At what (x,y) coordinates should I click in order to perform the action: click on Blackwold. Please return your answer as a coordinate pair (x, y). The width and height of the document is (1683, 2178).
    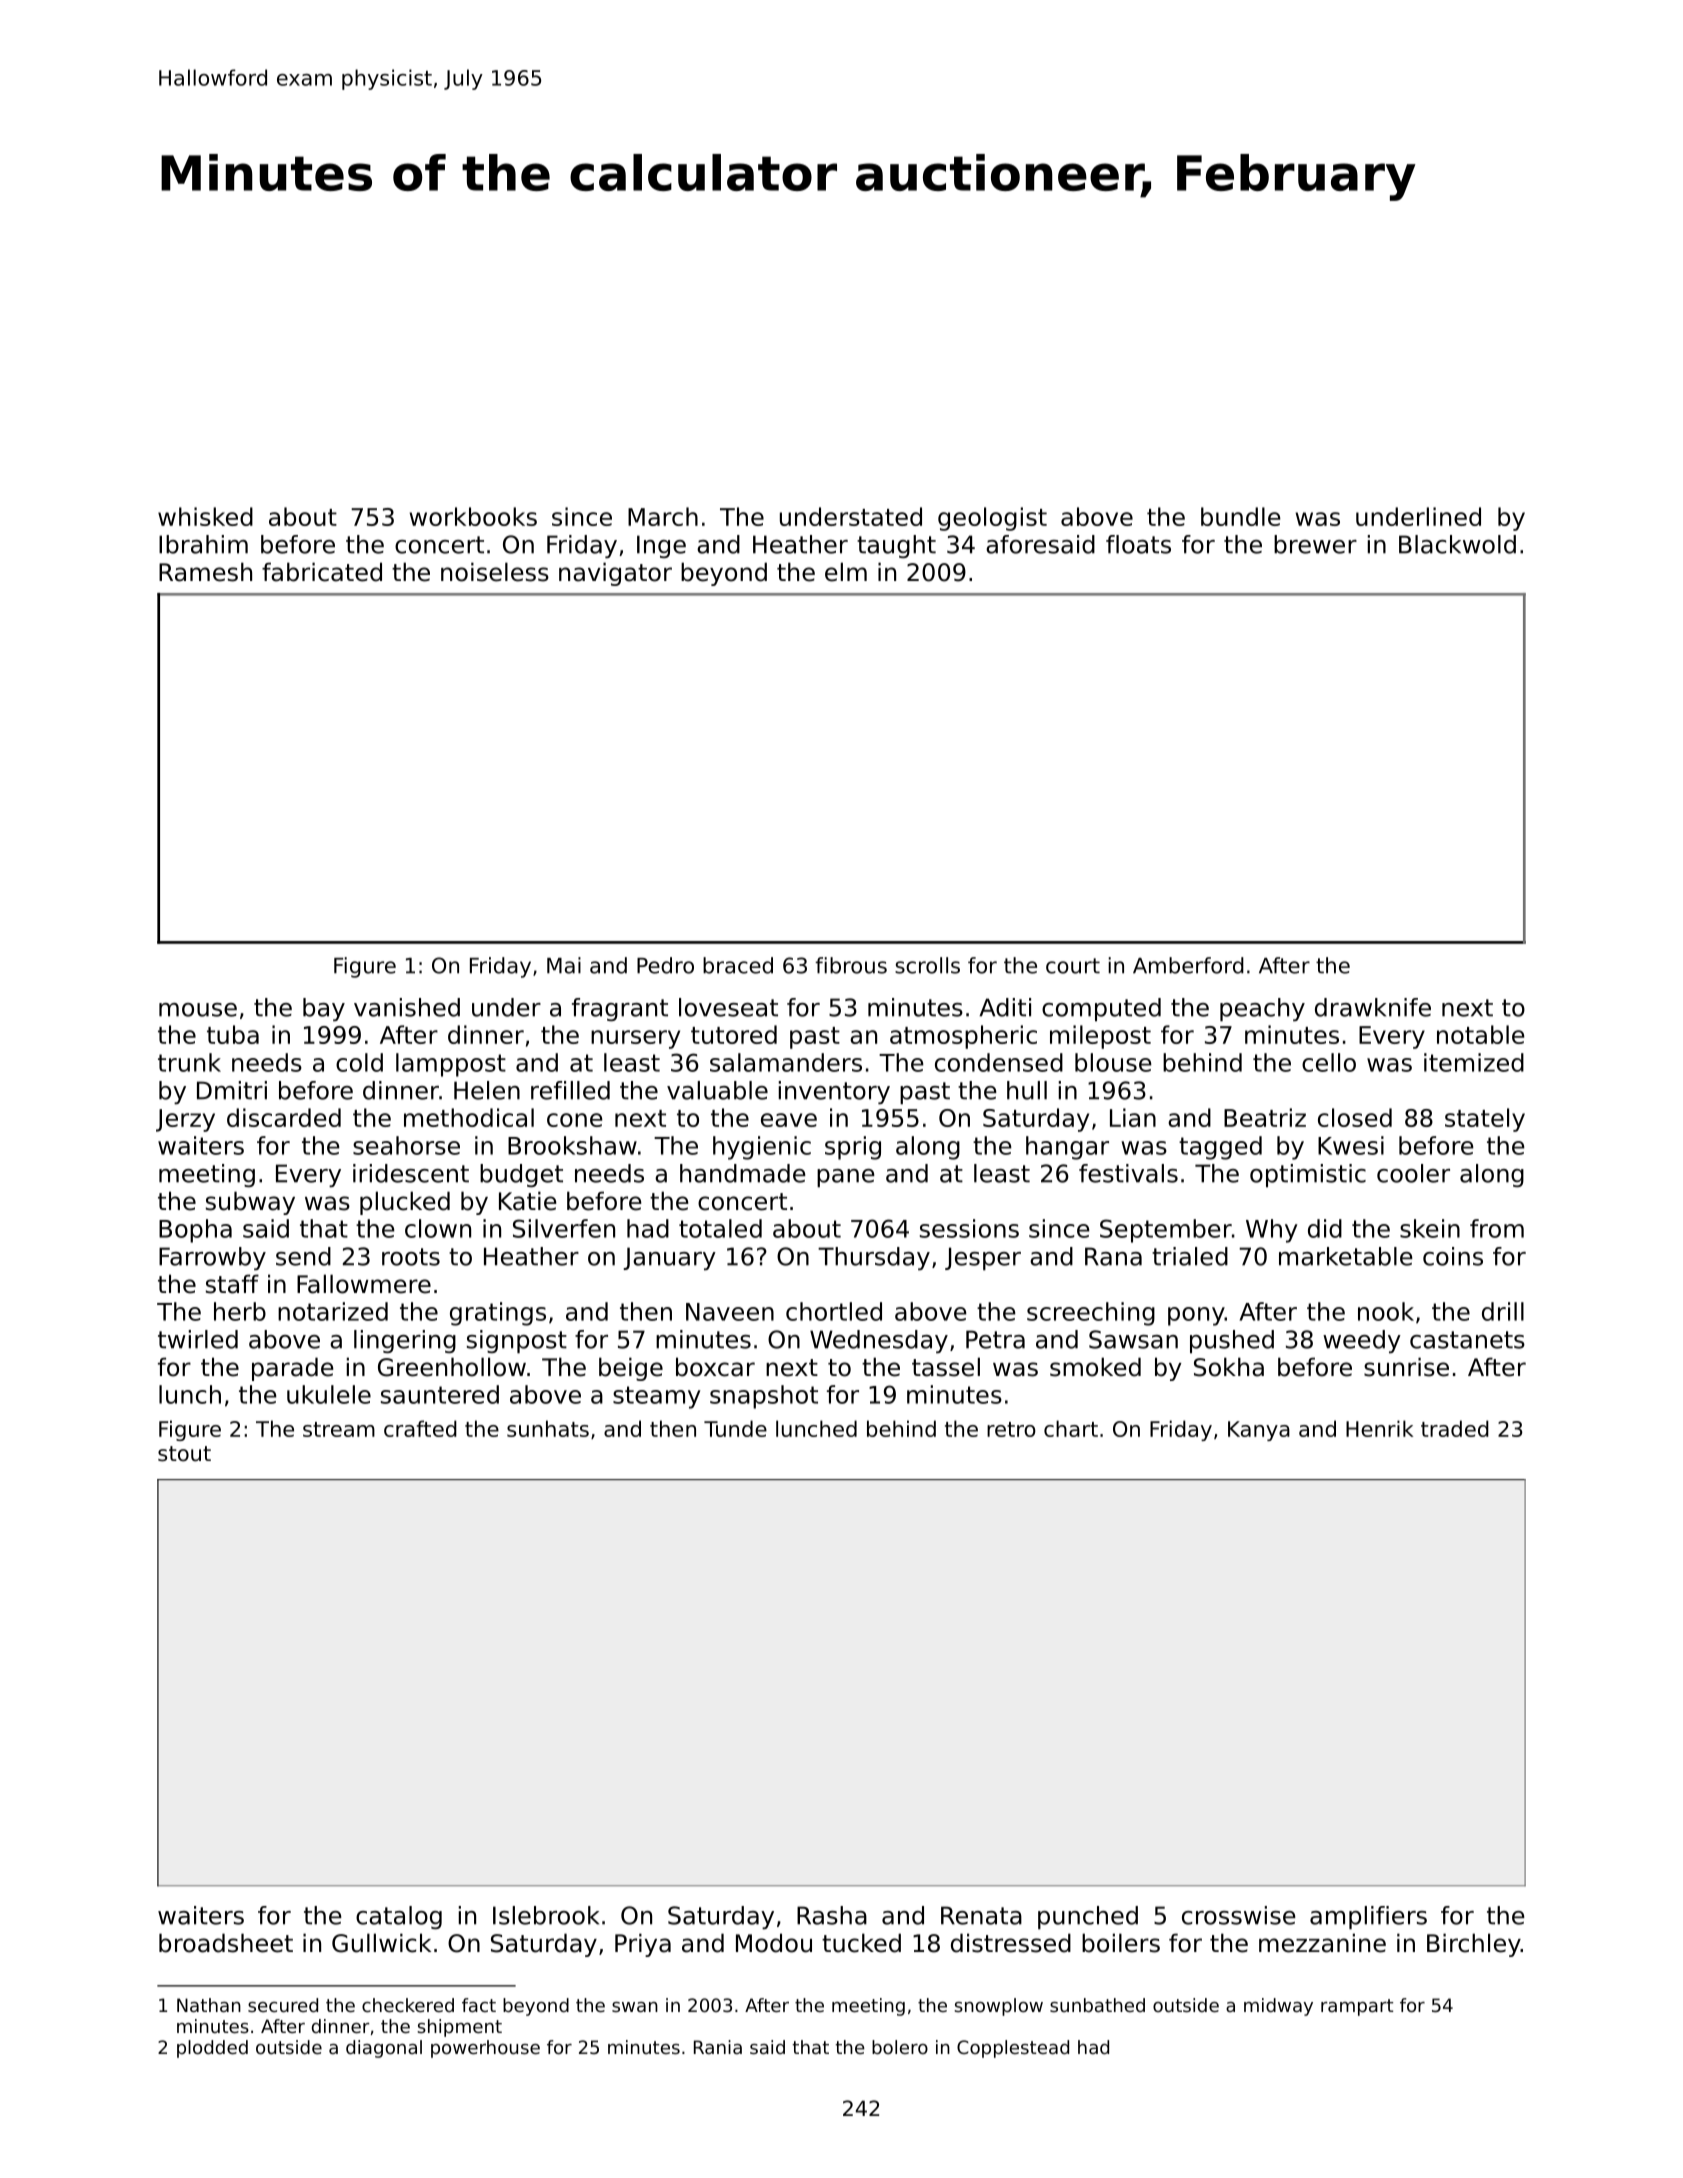
    Looking at the image, I should click on (1457, 544).
